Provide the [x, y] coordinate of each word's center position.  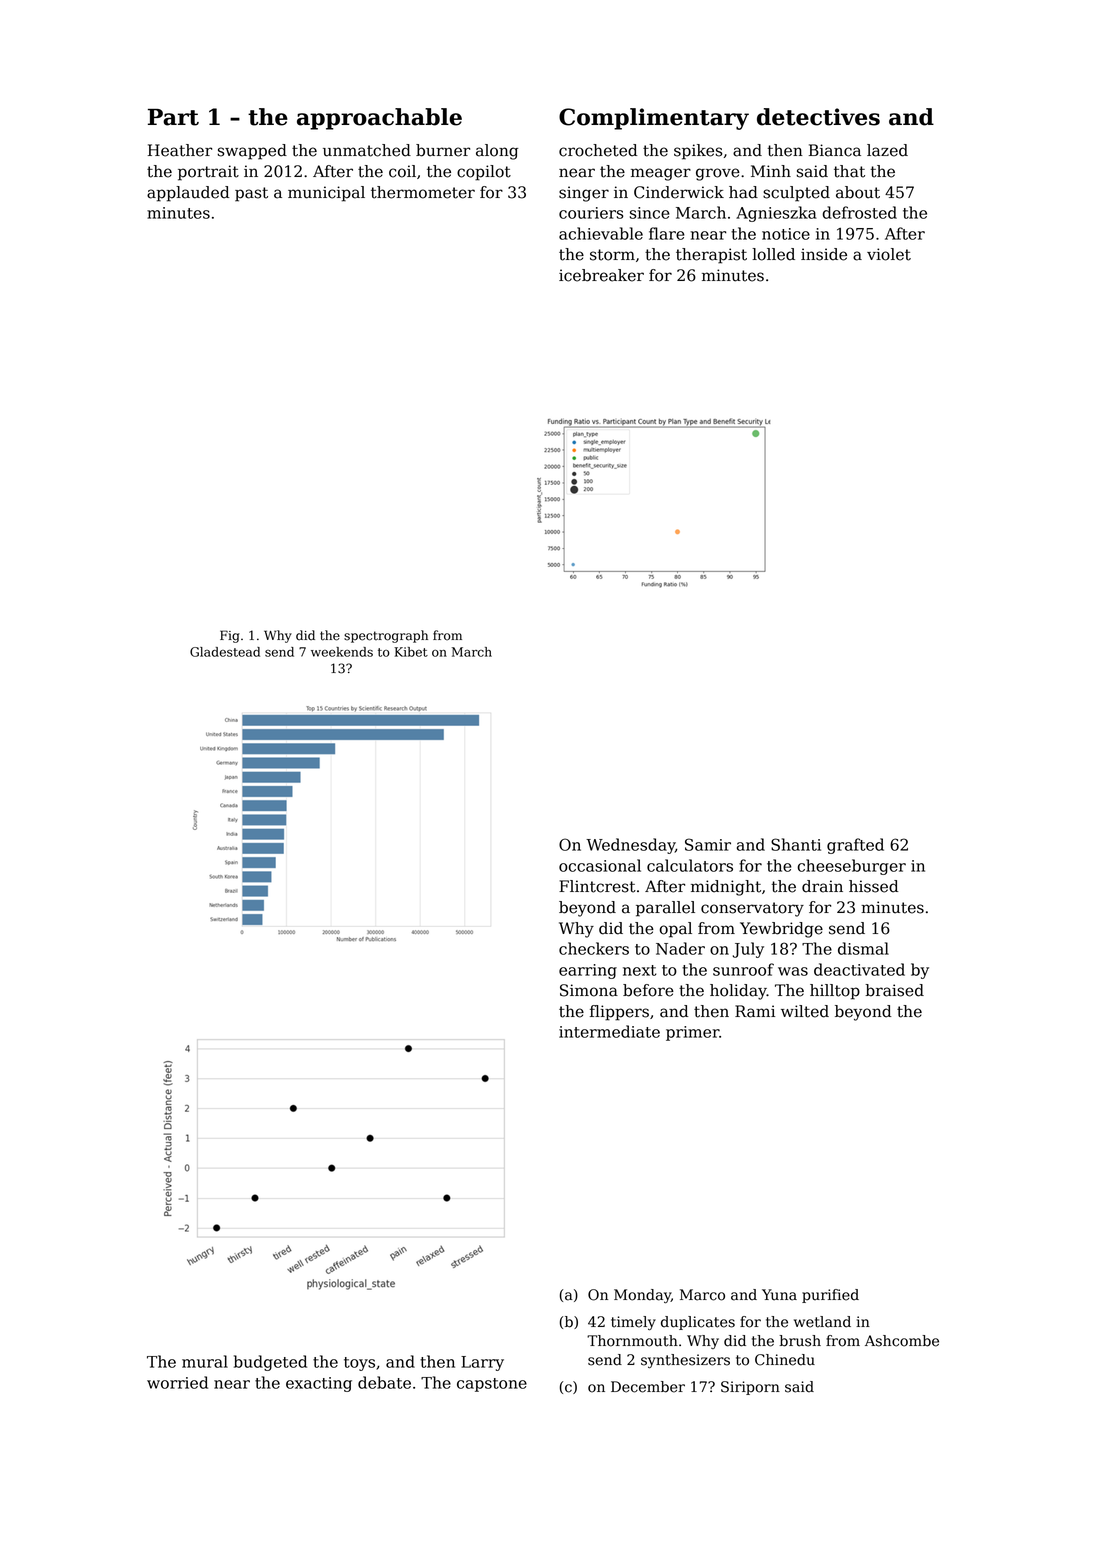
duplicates [698, 1323]
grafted [855, 846]
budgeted [270, 1363]
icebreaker [601, 275]
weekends [342, 652]
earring [588, 971]
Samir [708, 844]
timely [633, 1323]
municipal [326, 194]
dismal [863, 948]
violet [889, 254]
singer [584, 194]
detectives [818, 117]
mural [205, 1361]
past [251, 194]
